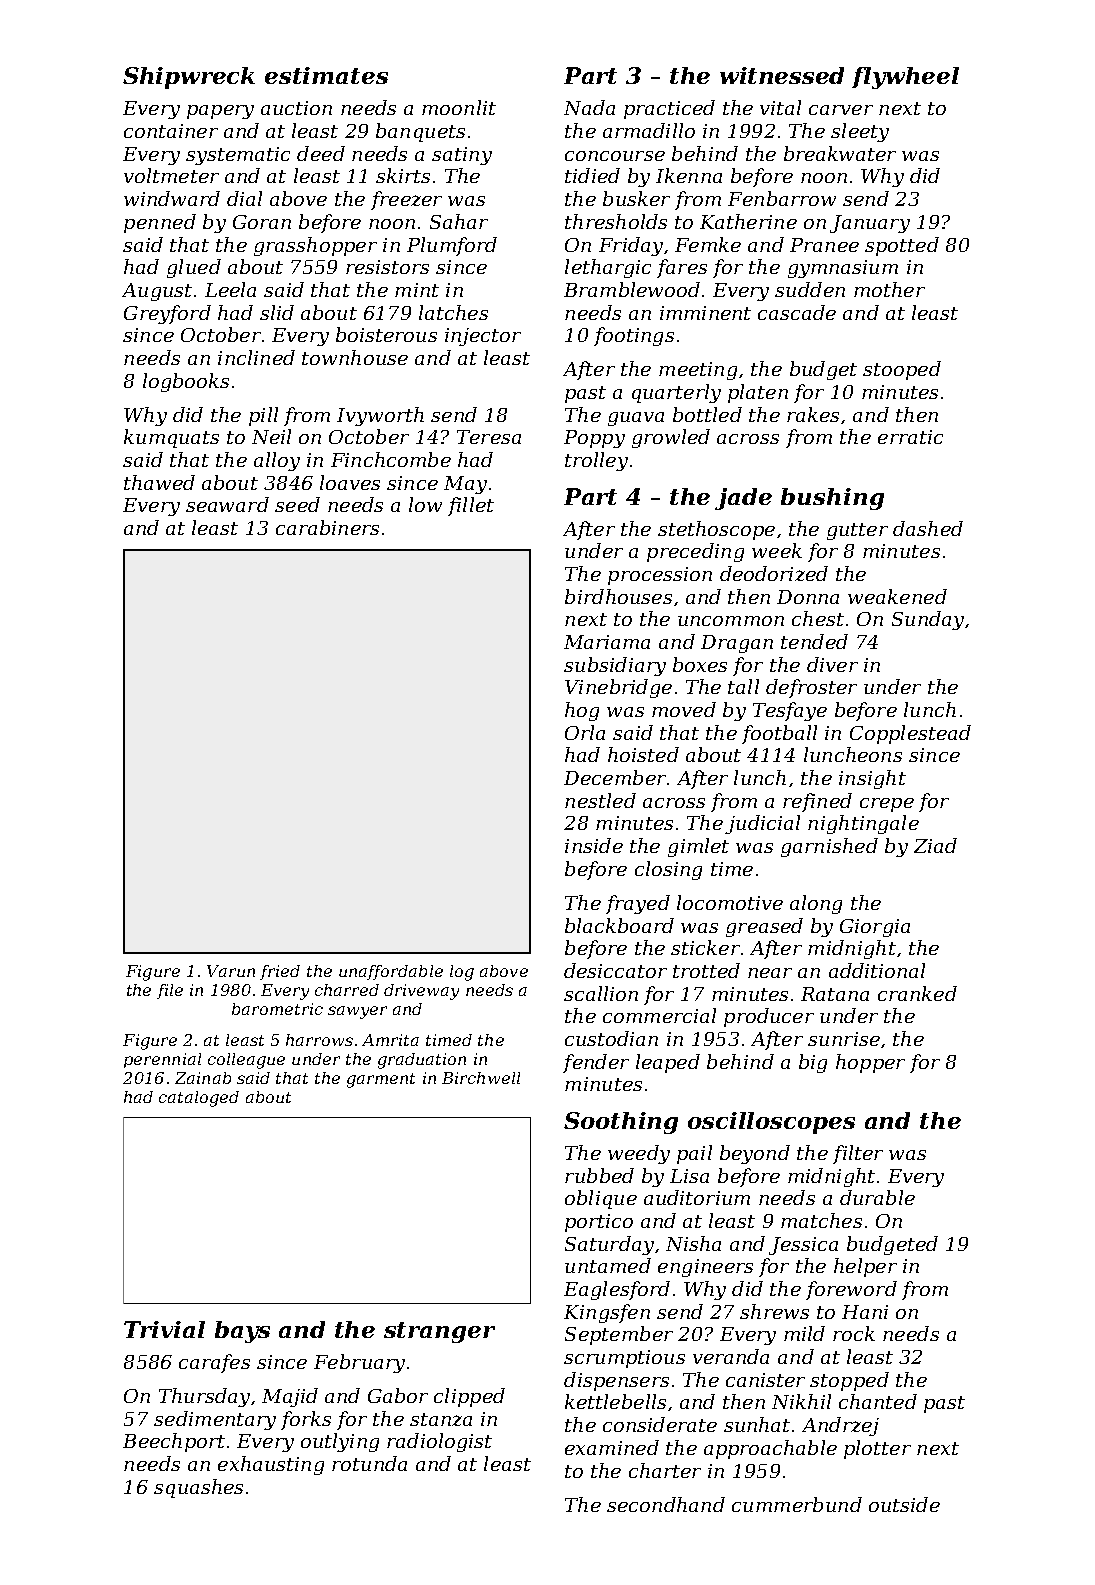  What do you see at coordinates (425, 504) in the image?
I see `low` at bounding box center [425, 504].
